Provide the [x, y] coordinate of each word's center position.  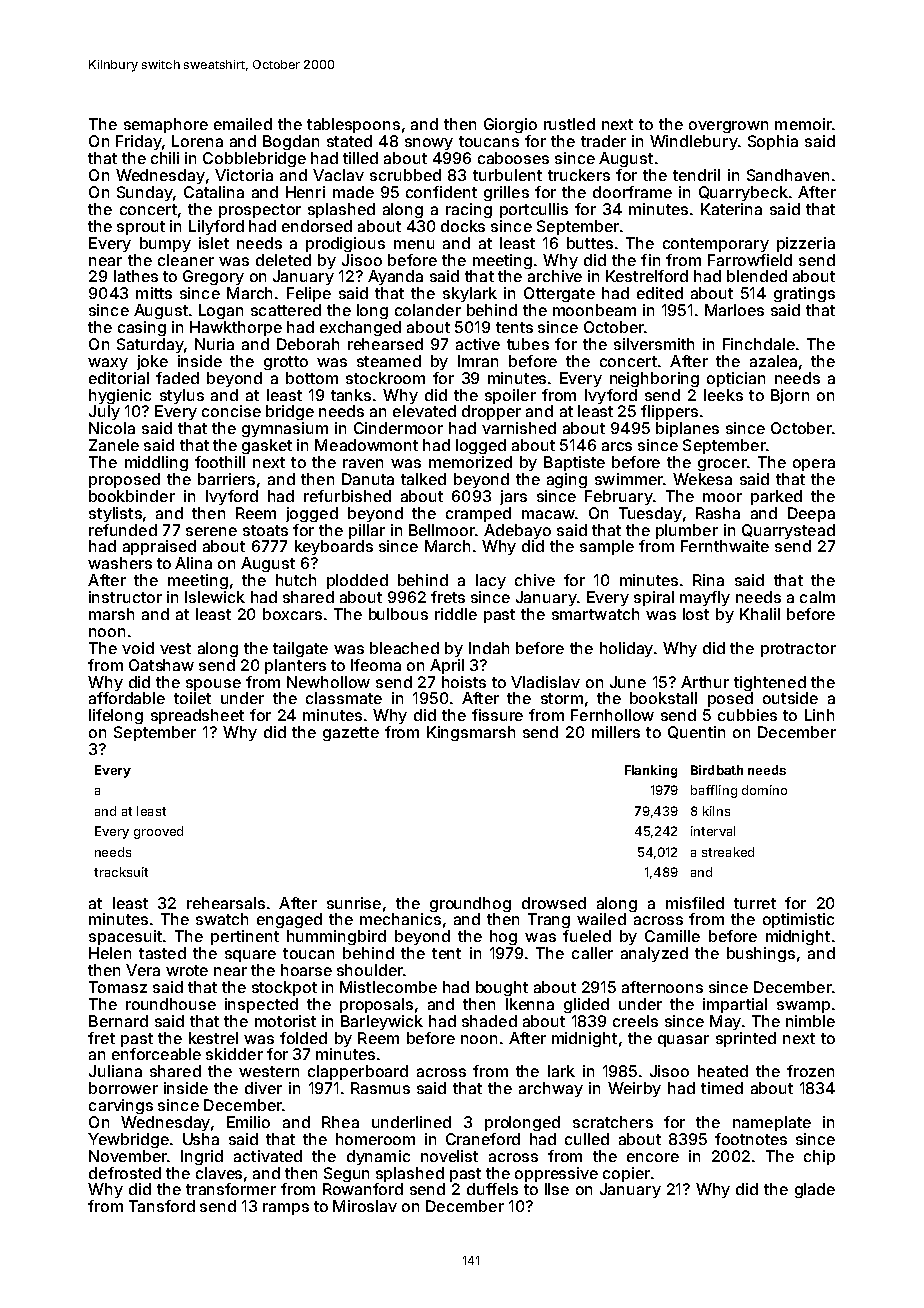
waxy [108, 364]
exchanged [360, 328]
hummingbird [336, 937]
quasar [683, 1041]
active [478, 344]
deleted [283, 260]
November [128, 1156]
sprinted [746, 1039]
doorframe [632, 192]
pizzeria [806, 244]
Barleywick [382, 1022]
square [250, 956]
